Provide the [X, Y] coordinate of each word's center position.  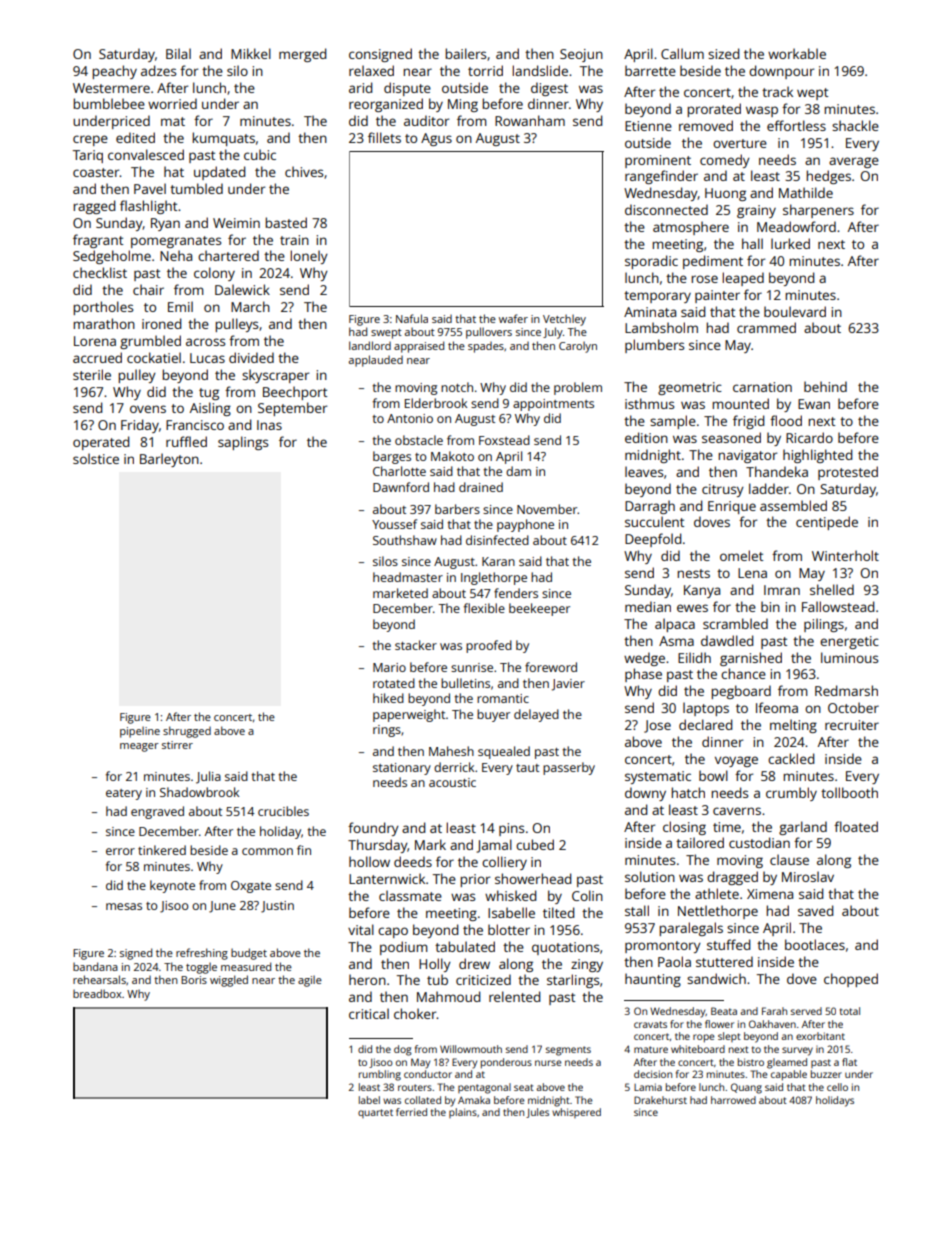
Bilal [178, 53]
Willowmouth [471, 1049]
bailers [465, 53]
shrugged [187, 732]
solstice [96, 458]
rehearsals [99, 979]
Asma [676, 641]
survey [797, 1051]
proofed [489, 646]
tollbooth [849, 792]
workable [797, 53]
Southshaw [405, 540]
